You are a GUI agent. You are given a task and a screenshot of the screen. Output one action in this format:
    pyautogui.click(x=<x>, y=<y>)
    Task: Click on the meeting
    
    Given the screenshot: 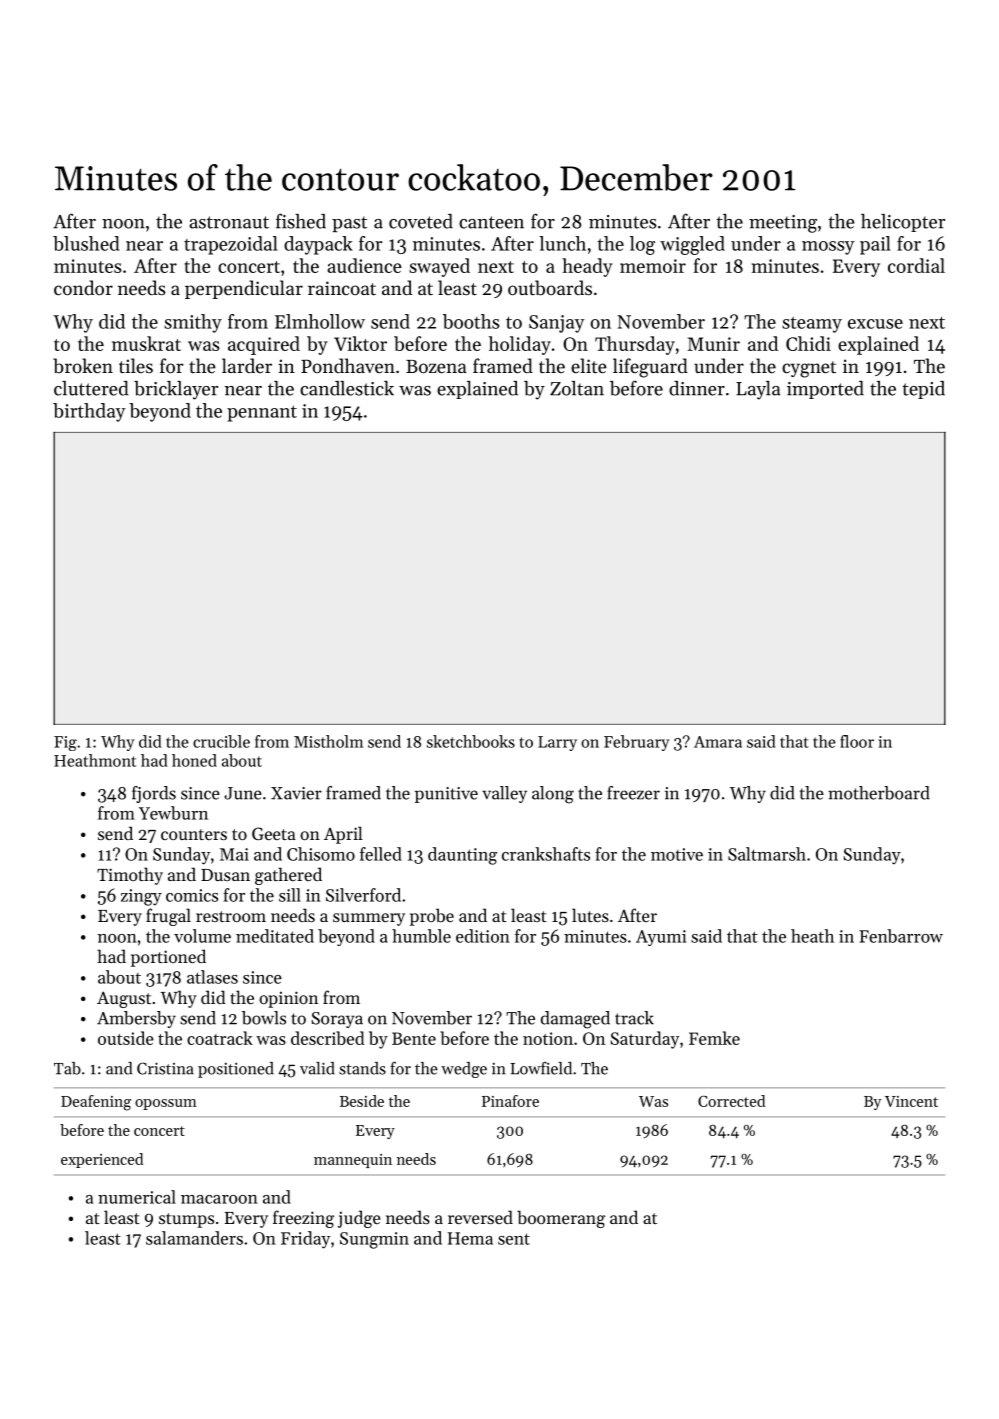 What is the action you would take?
    pyautogui.click(x=783, y=224)
